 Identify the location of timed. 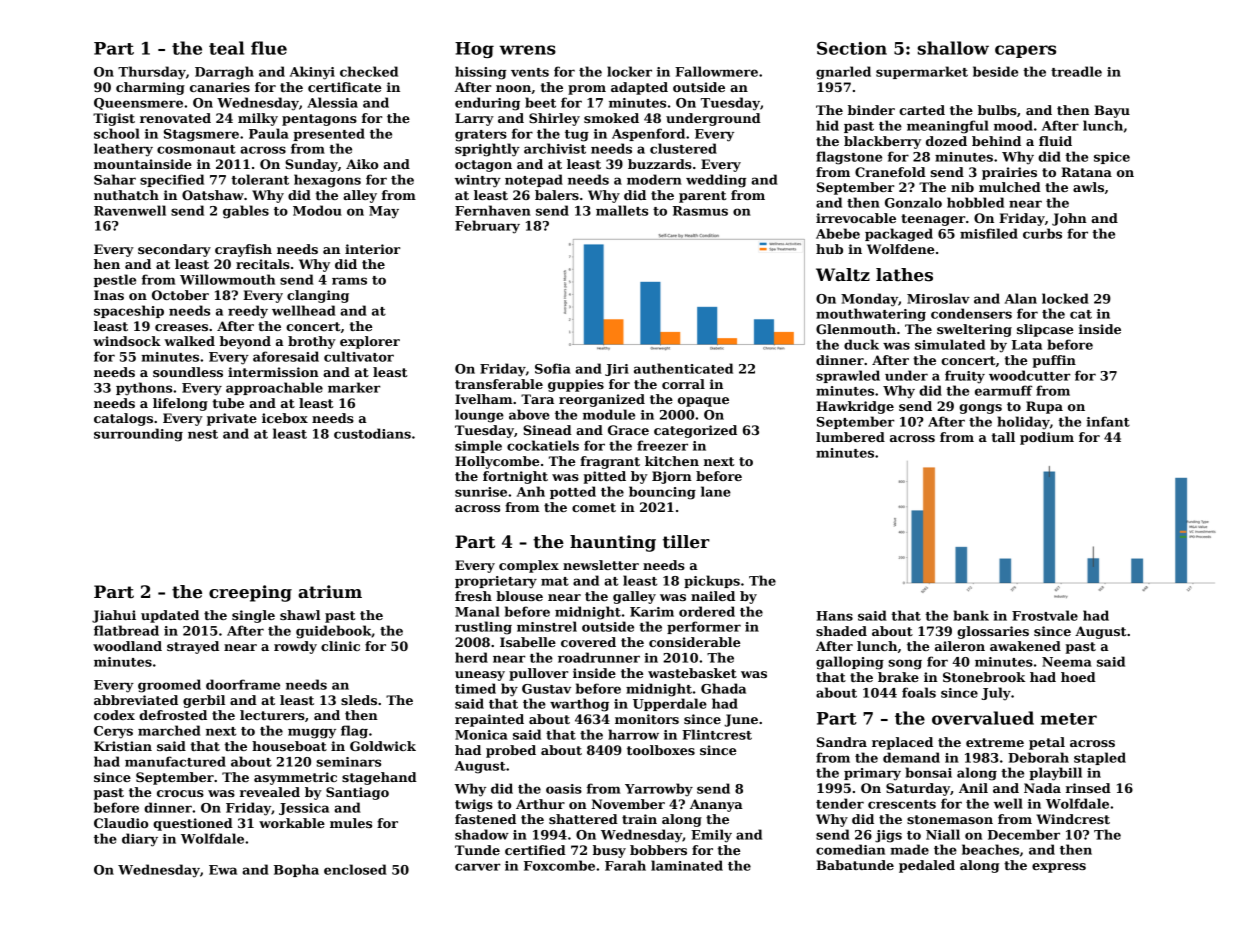
(475, 688).
